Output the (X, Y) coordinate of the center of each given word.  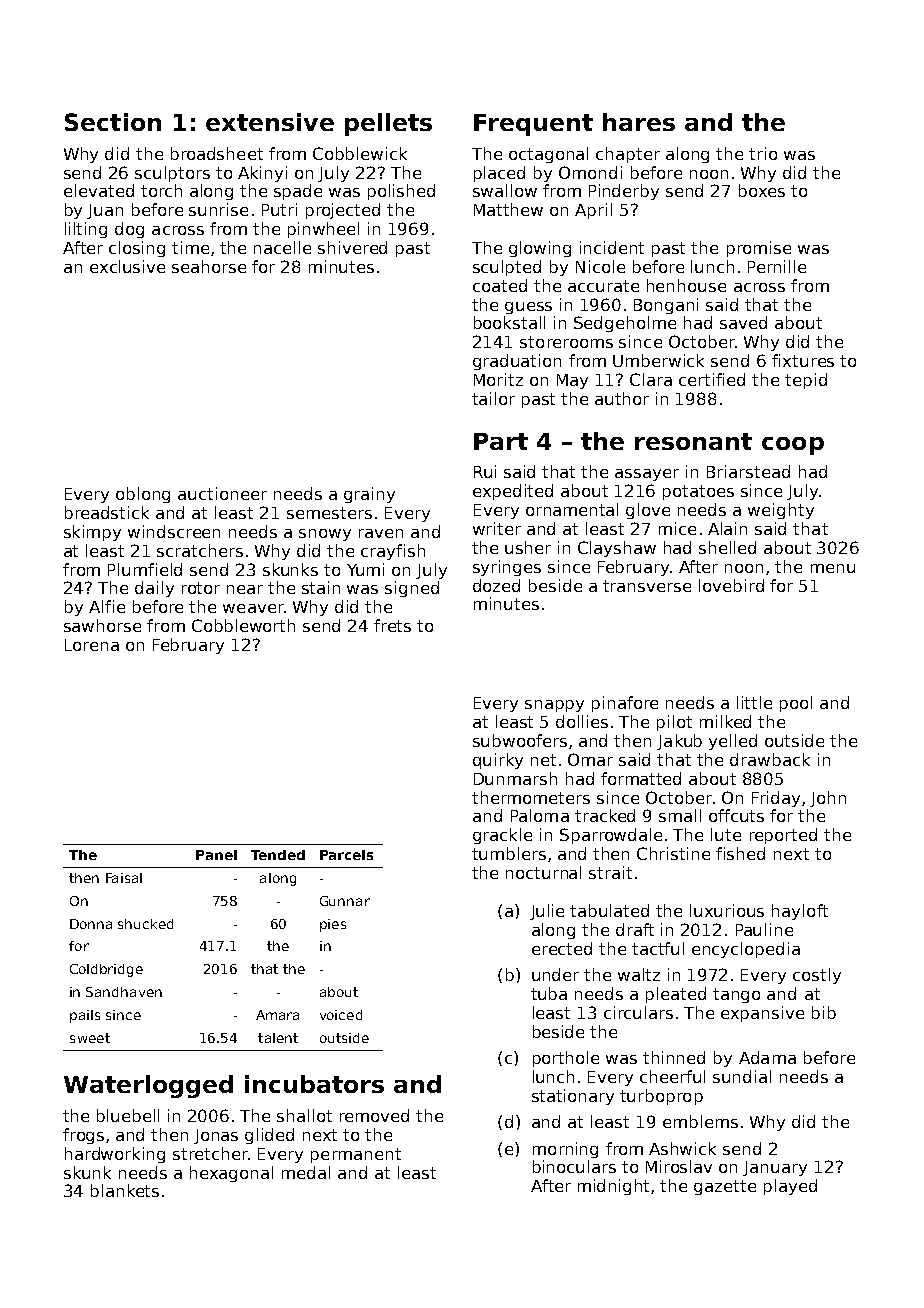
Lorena (92, 645)
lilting (86, 230)
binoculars (574, 1166)
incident (612, 247)
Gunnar (345, 901)
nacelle (282, 247)
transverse (647, 586)
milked (725, 721)
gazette (725, 1187)
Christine (673, 853)
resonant (693, 441)
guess (528, 308)
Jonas (216, 1136)
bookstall (509, 322)
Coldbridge (106, 970)
